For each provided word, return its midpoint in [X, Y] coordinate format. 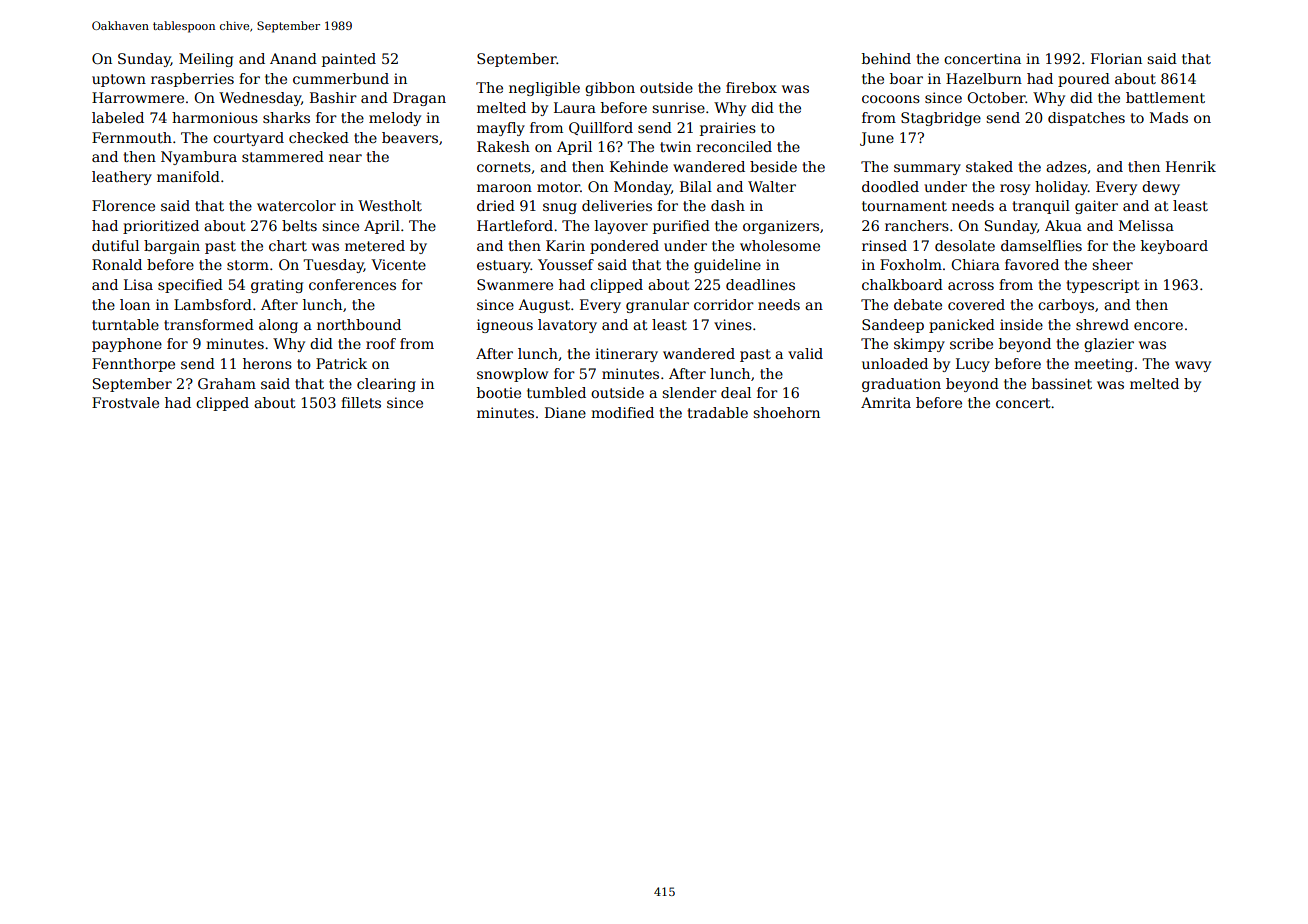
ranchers [917, 225]
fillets [361, 402]
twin [675, 146]
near [345, 158]
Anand [293, 58]
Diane [565, 412]
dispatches [1086, 119]
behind [886, 58]
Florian [1116, 58]
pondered [624, 247]
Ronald [117, 264]
